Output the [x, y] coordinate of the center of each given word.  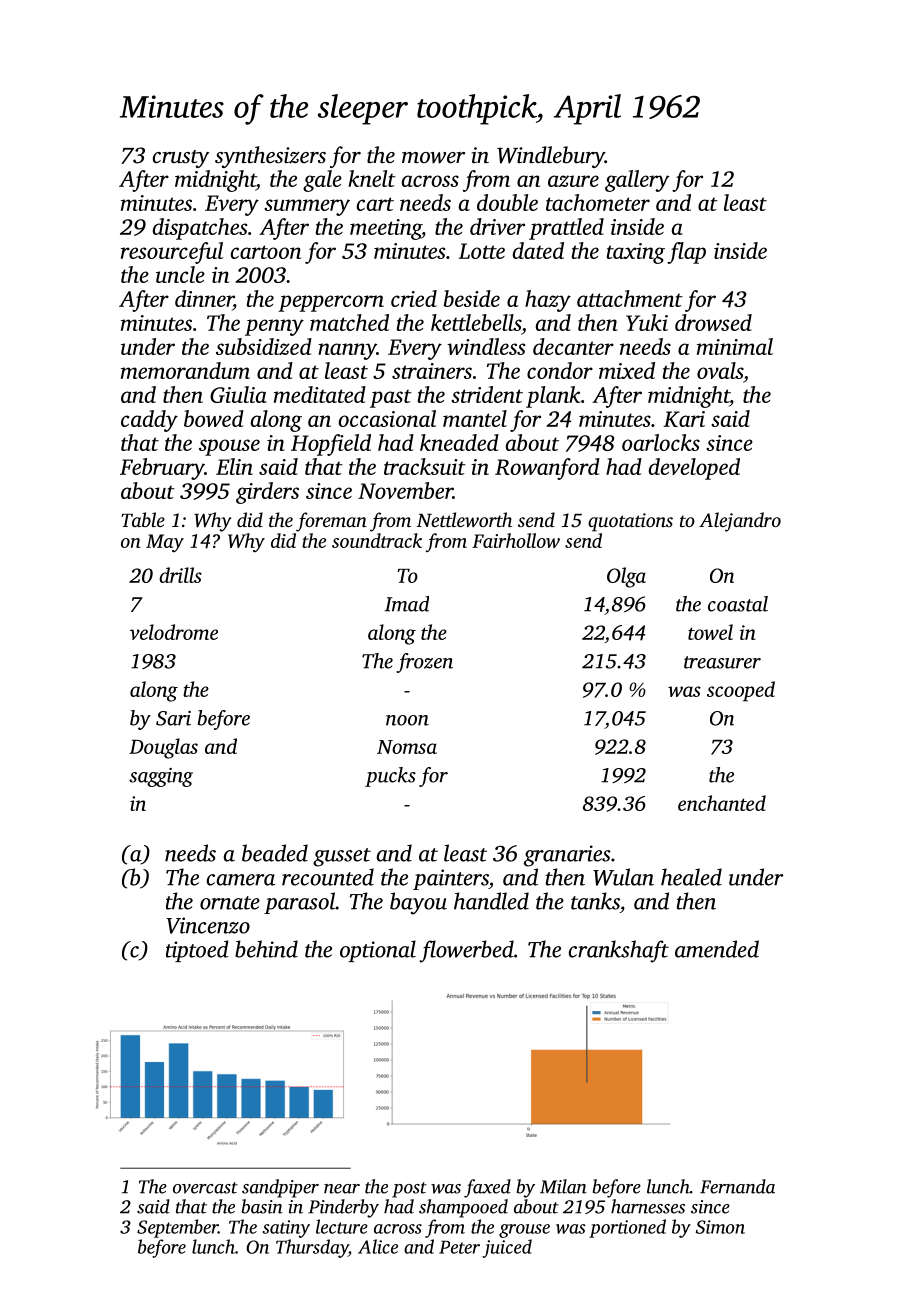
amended [717, 949]
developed [694, 469]
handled [491, 901]
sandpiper [280, 1188]
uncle [180, 274]
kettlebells [476, 322]
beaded [275, 853]
